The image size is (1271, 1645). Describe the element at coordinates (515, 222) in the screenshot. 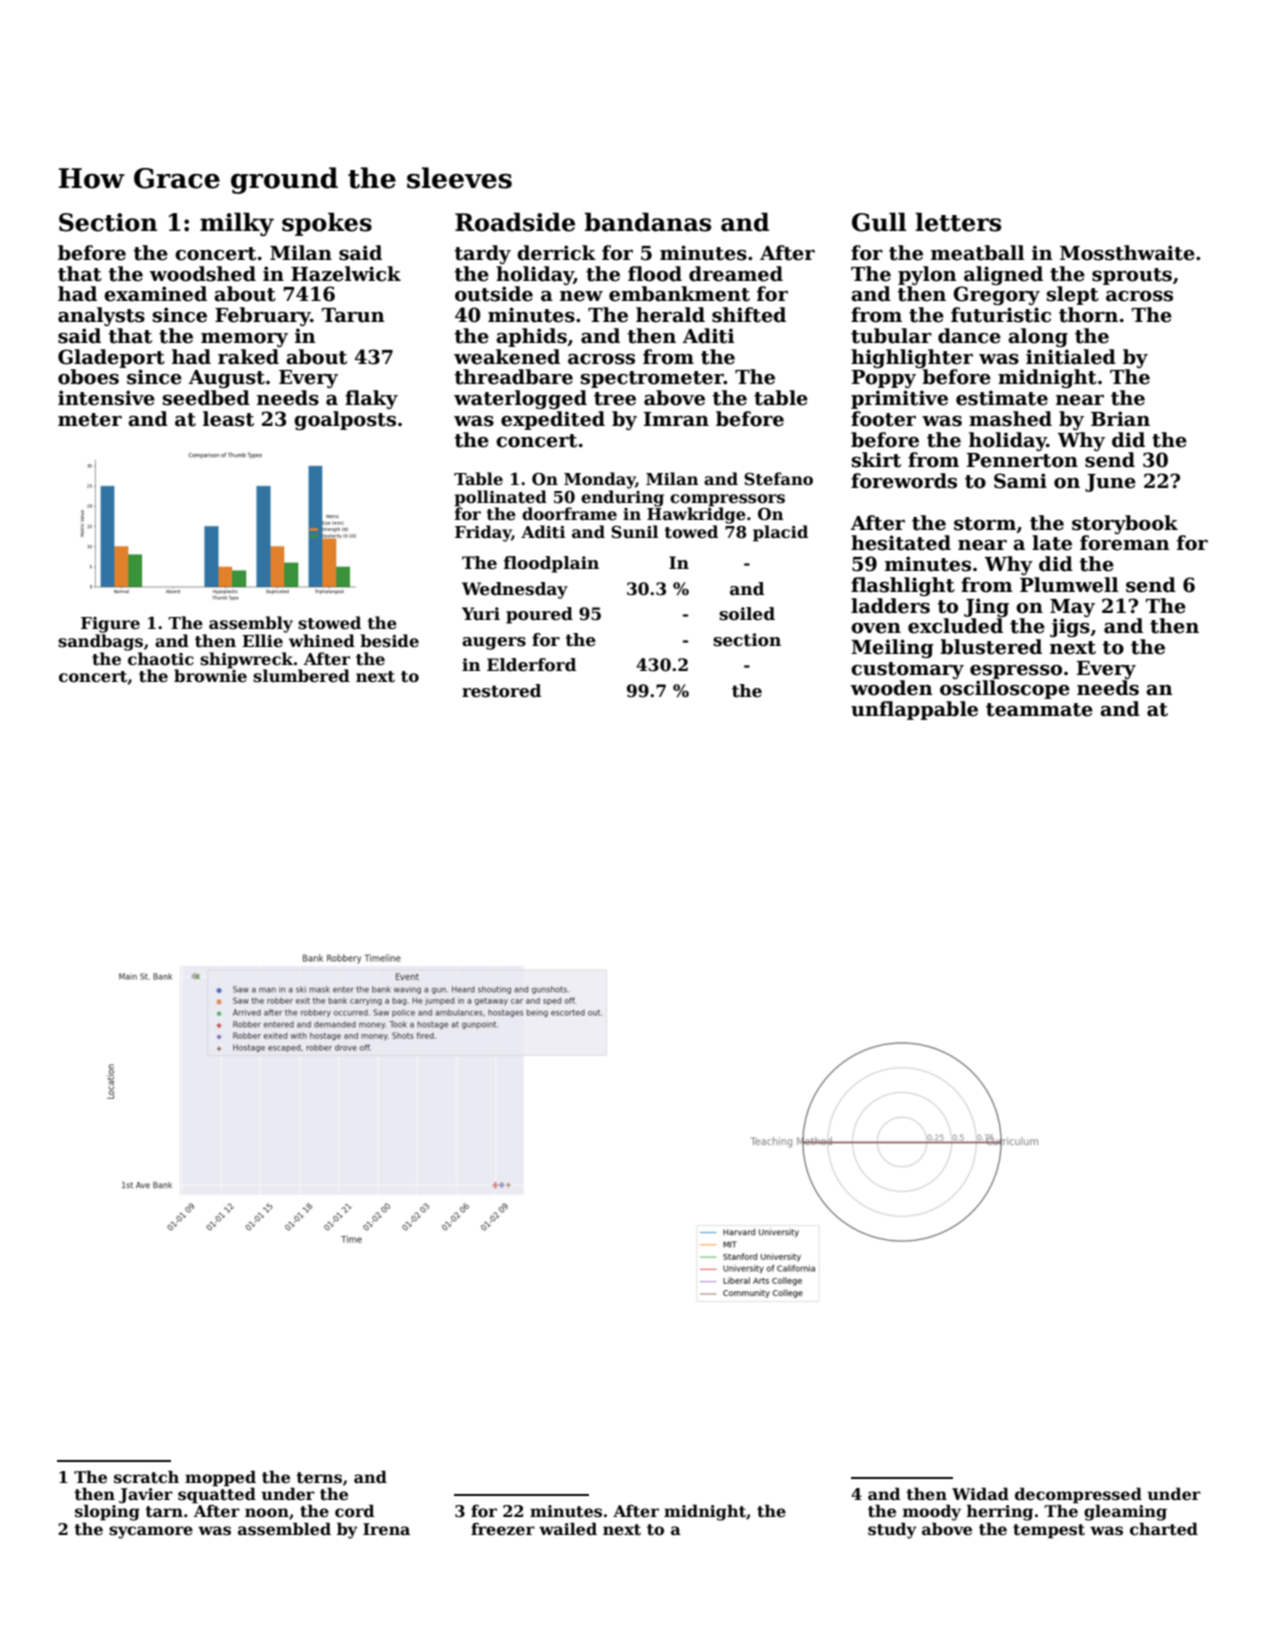

I see `Roadside` at that location.
